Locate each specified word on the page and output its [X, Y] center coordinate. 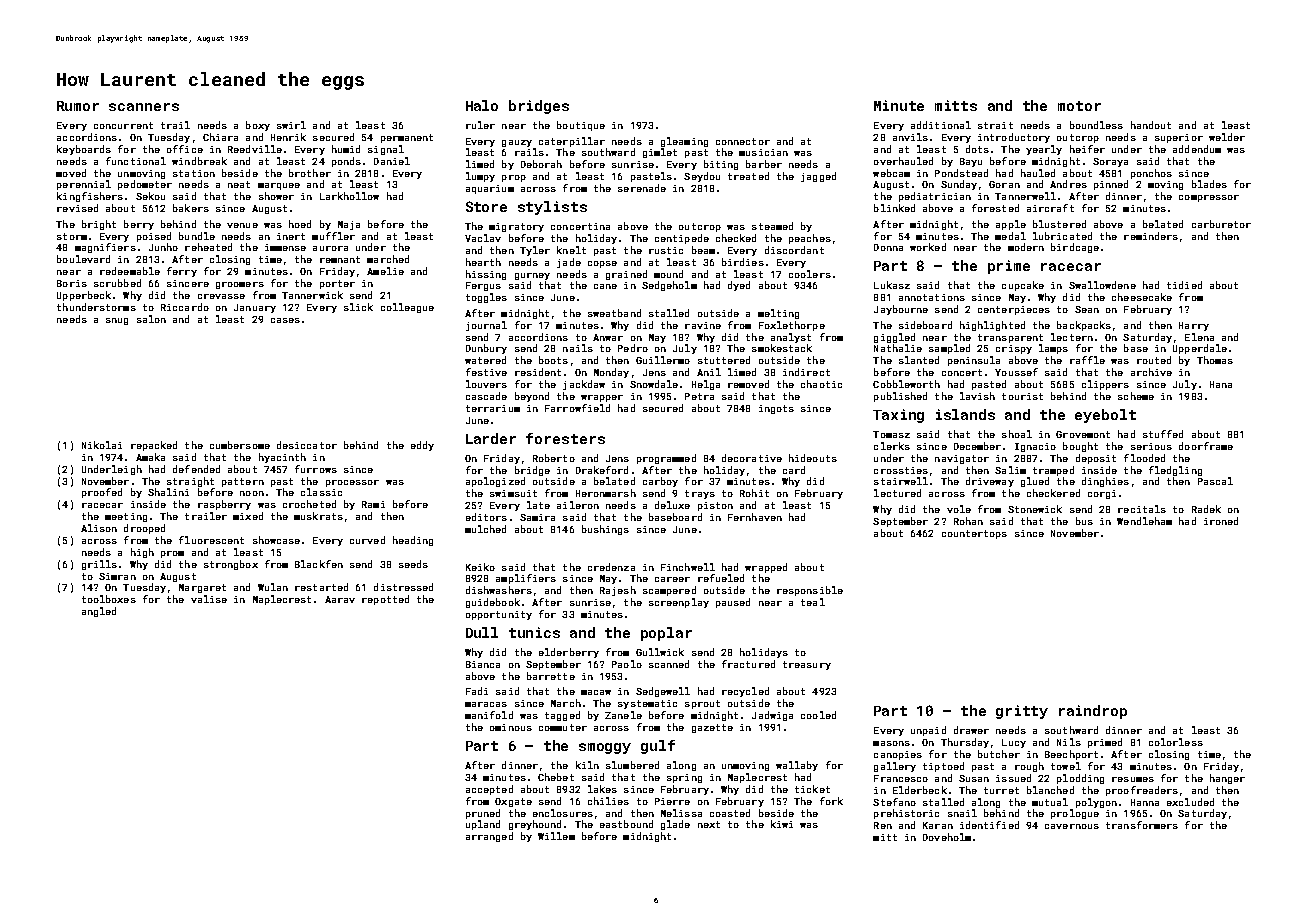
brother [310, 173]
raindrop [1093, 712]
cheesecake [1142, 297]
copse [602, 264]
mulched [485, 529]
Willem [556, 836]
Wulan [273, 587]
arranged [489, 837]
